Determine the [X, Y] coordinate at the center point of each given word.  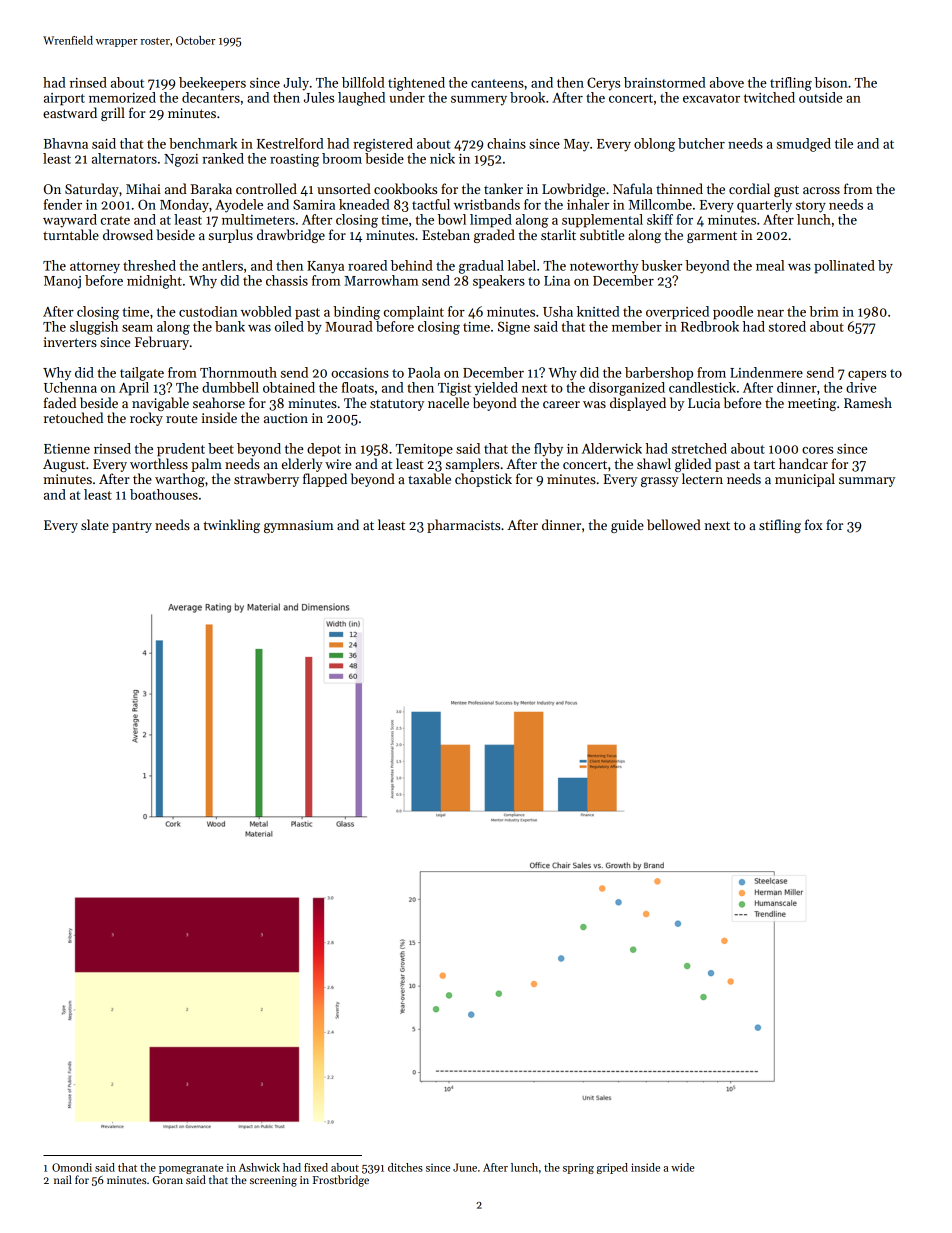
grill [113, 114]
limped [491, 221]
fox [814, 524]
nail [63, 1179]
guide [627, 526]
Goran [168, 1180]
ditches [405, 1167]
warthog [180, 480]
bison [831, 82]
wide [682, 1167]
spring [578, 1168]
